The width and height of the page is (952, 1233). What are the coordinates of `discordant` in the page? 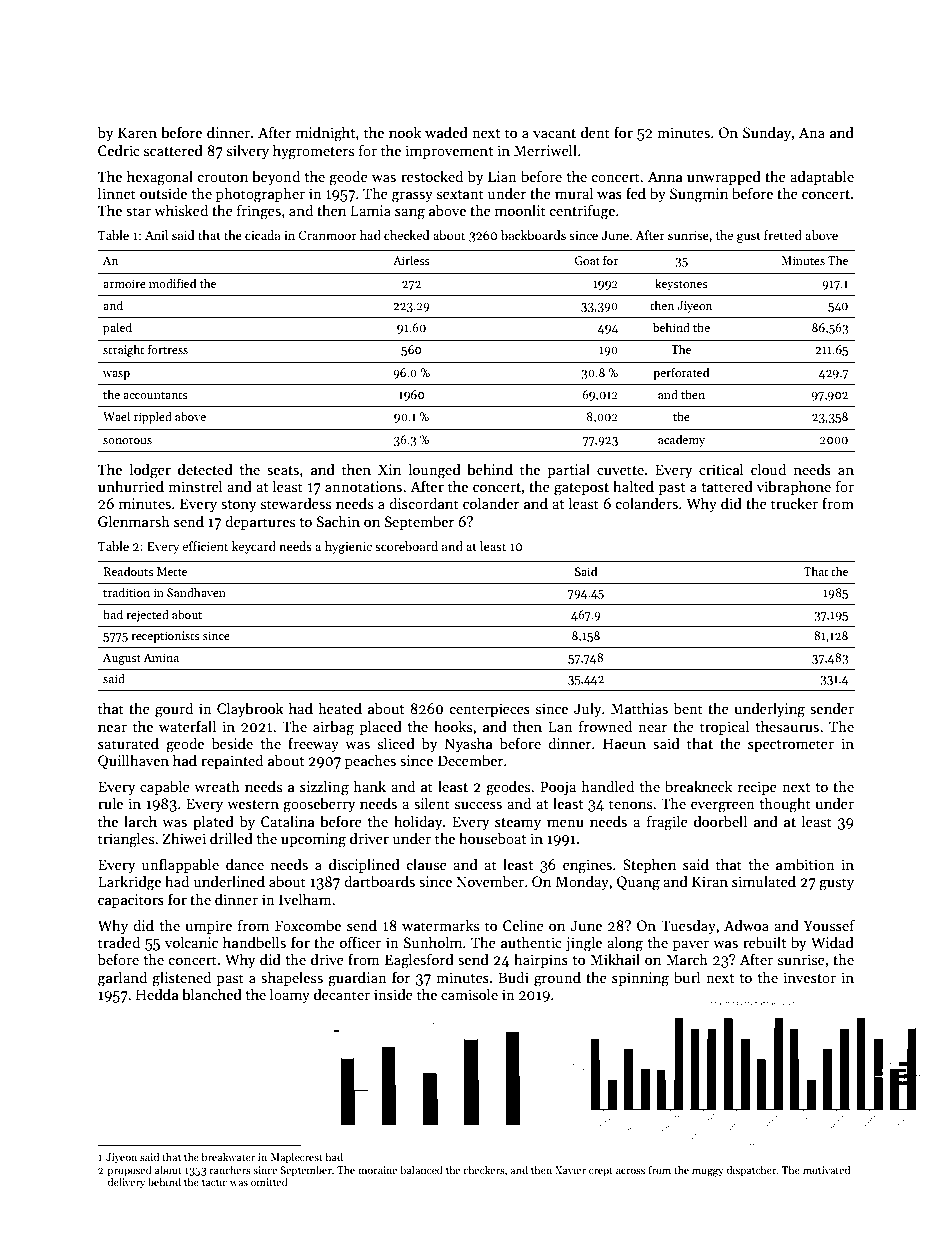 It's located at (424, 503).
